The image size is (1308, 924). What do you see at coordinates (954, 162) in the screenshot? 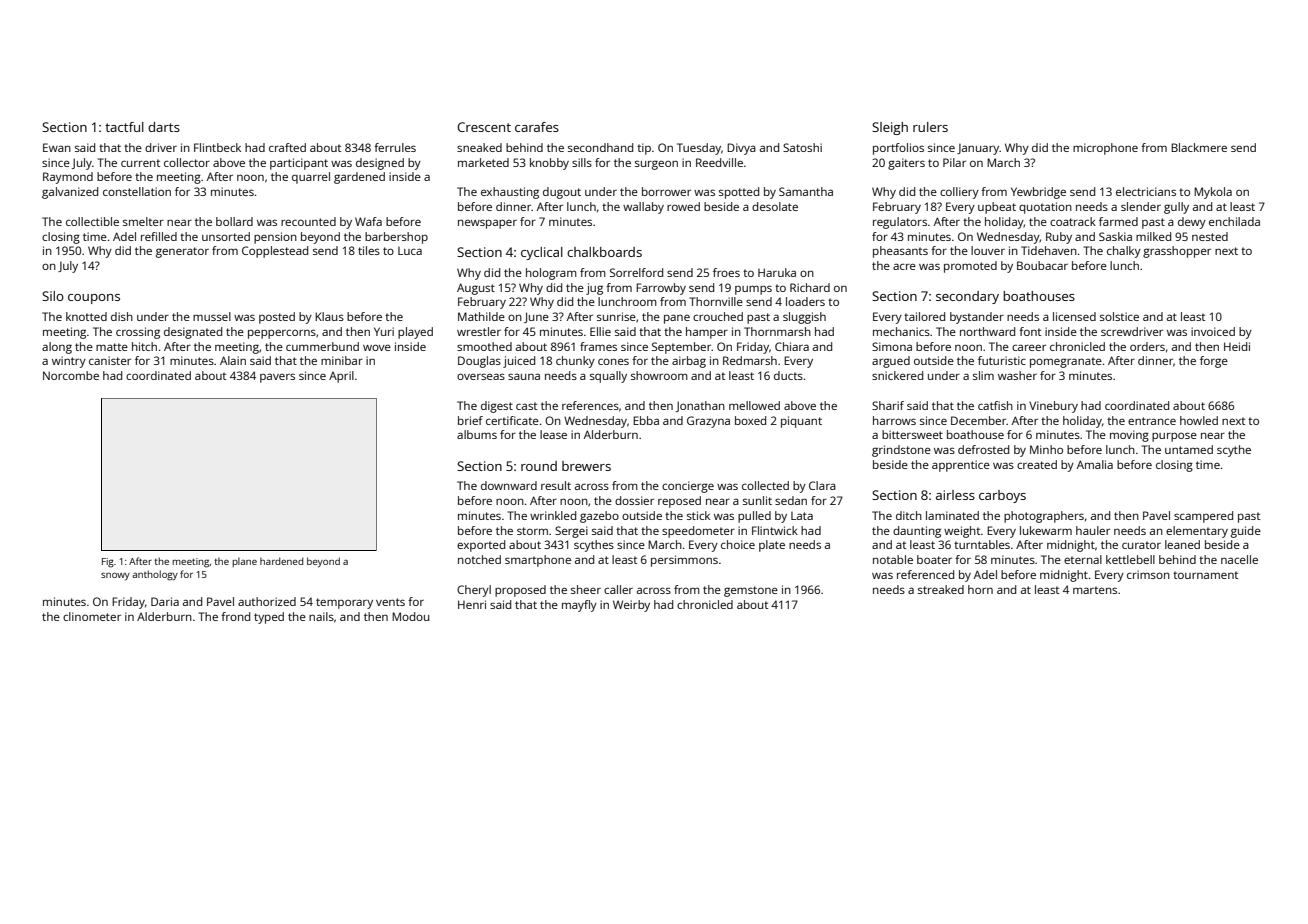
I see `Pilar` at bounding box center [954, 162].
